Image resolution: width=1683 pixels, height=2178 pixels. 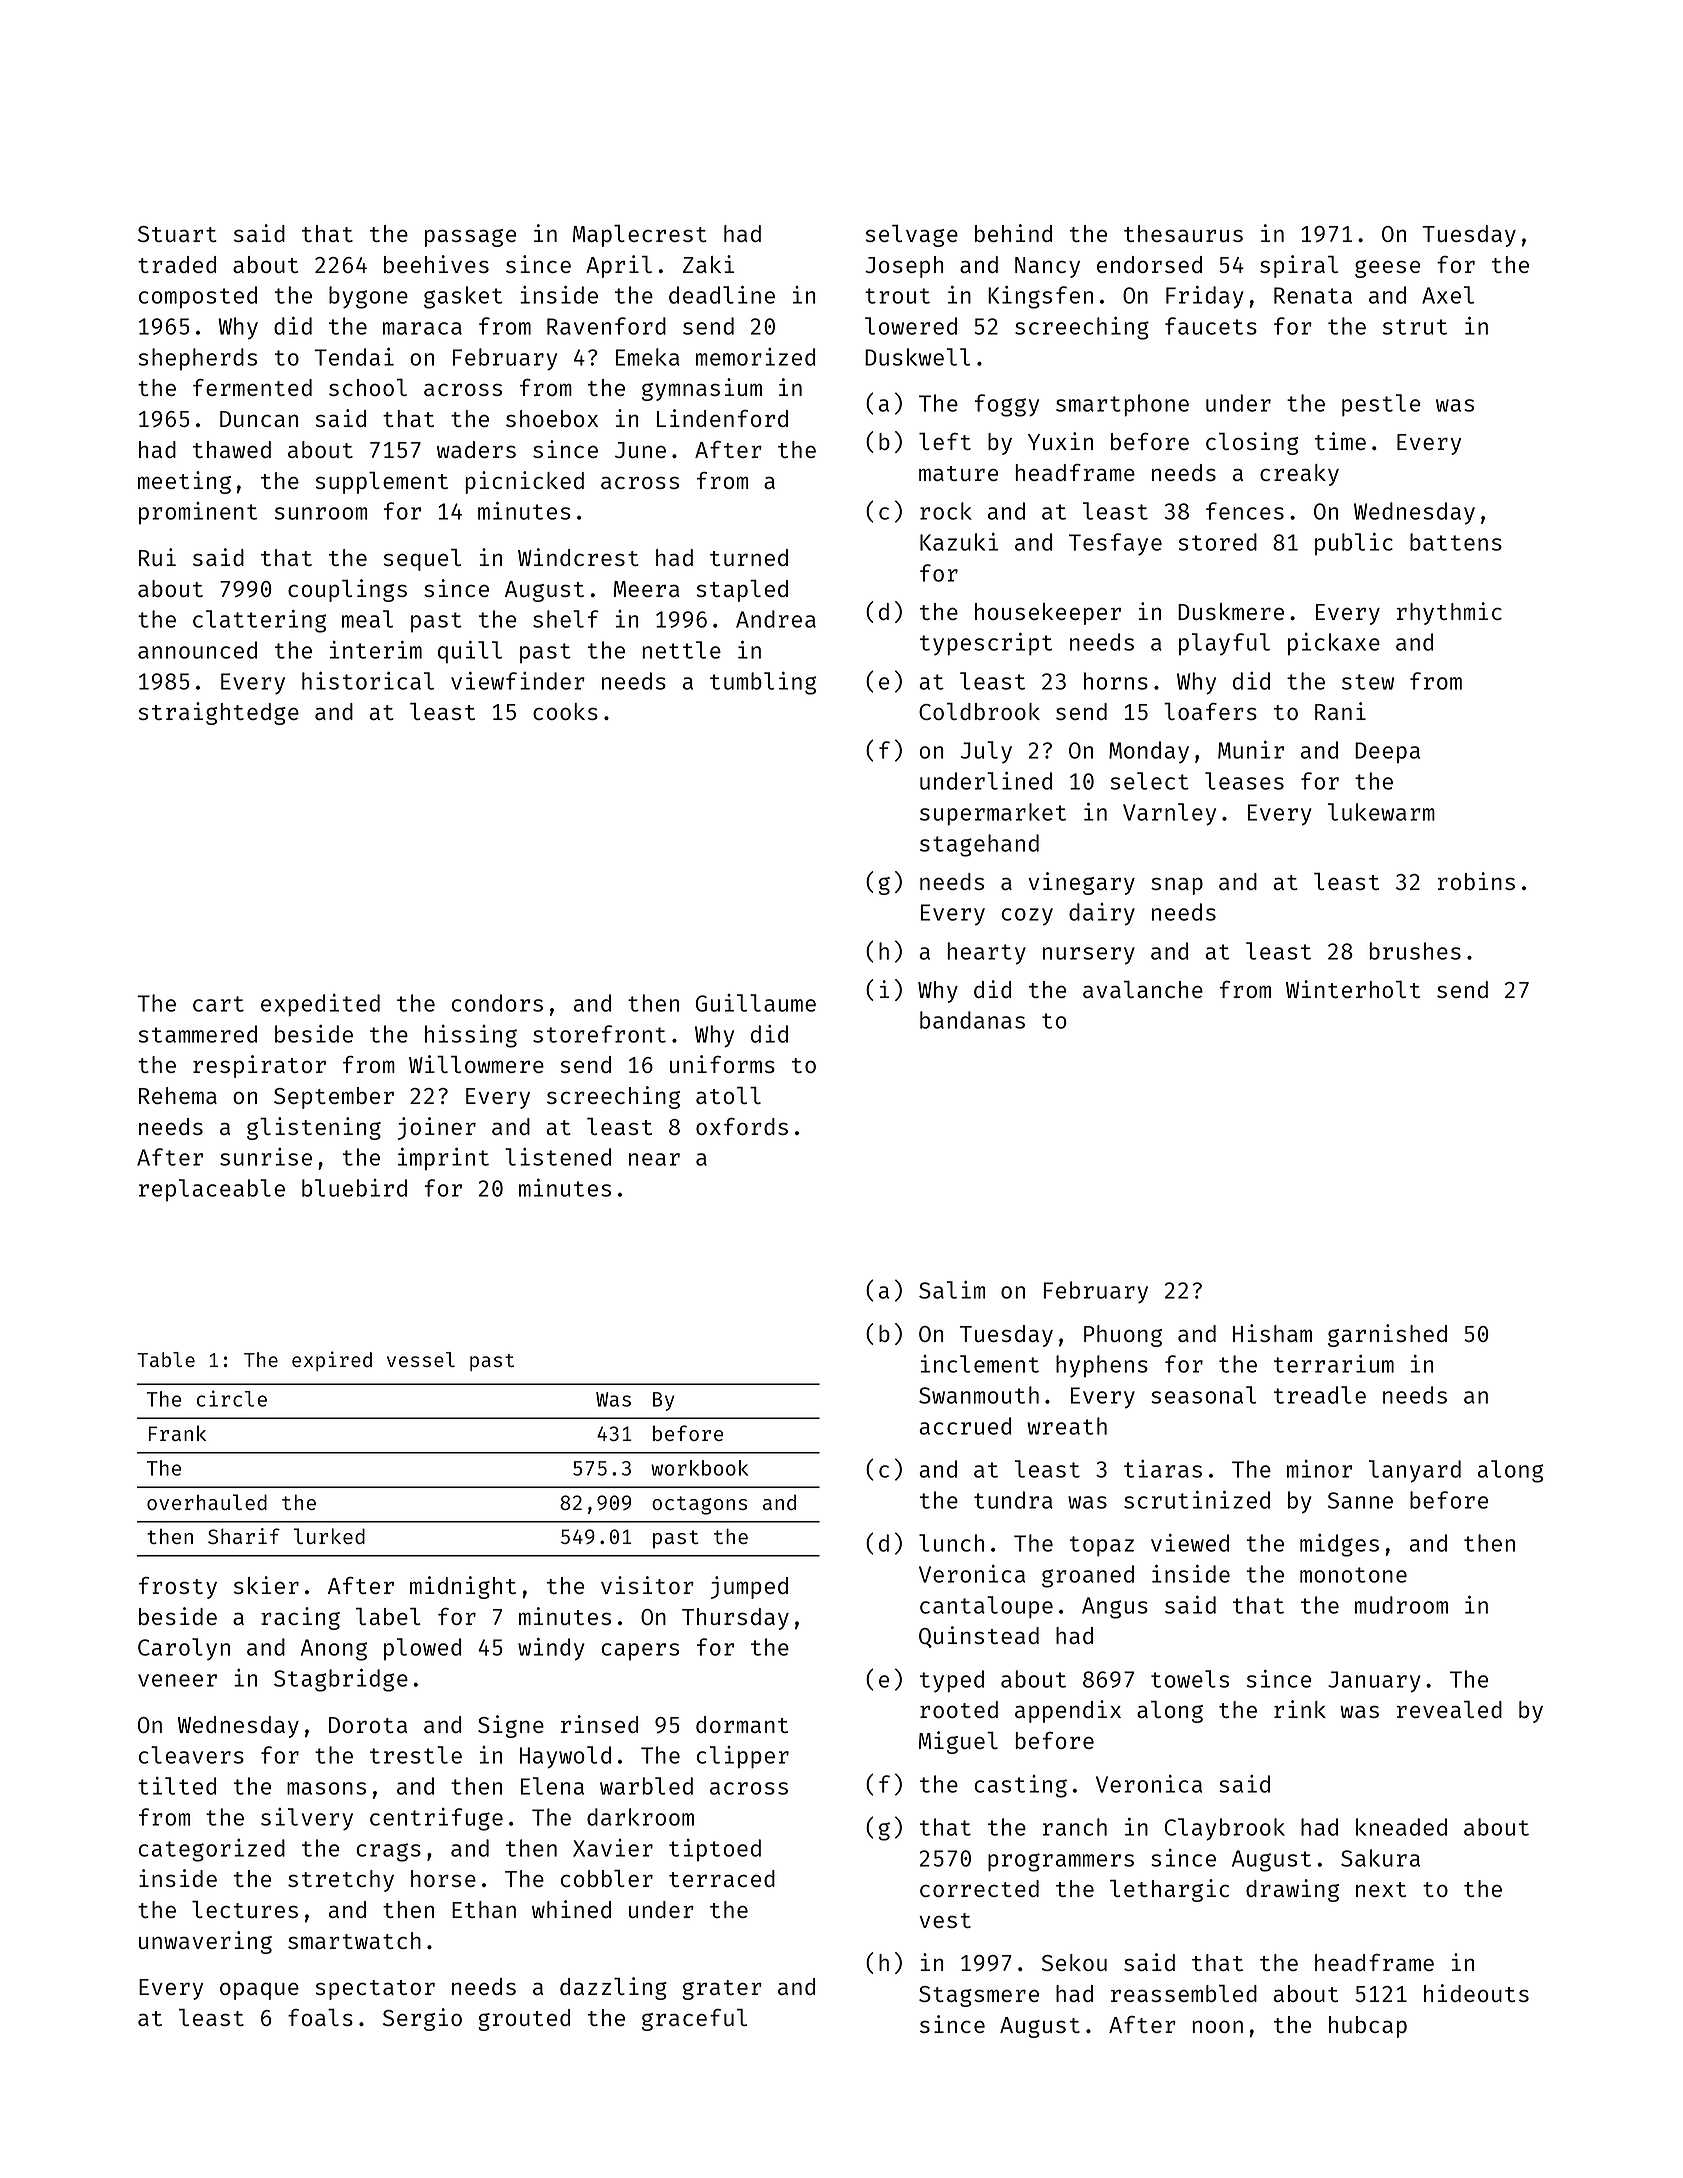 What do you see at coordinates (471, 238) in the screenshot?
I see `passage` at bounding box center [471, 238].
